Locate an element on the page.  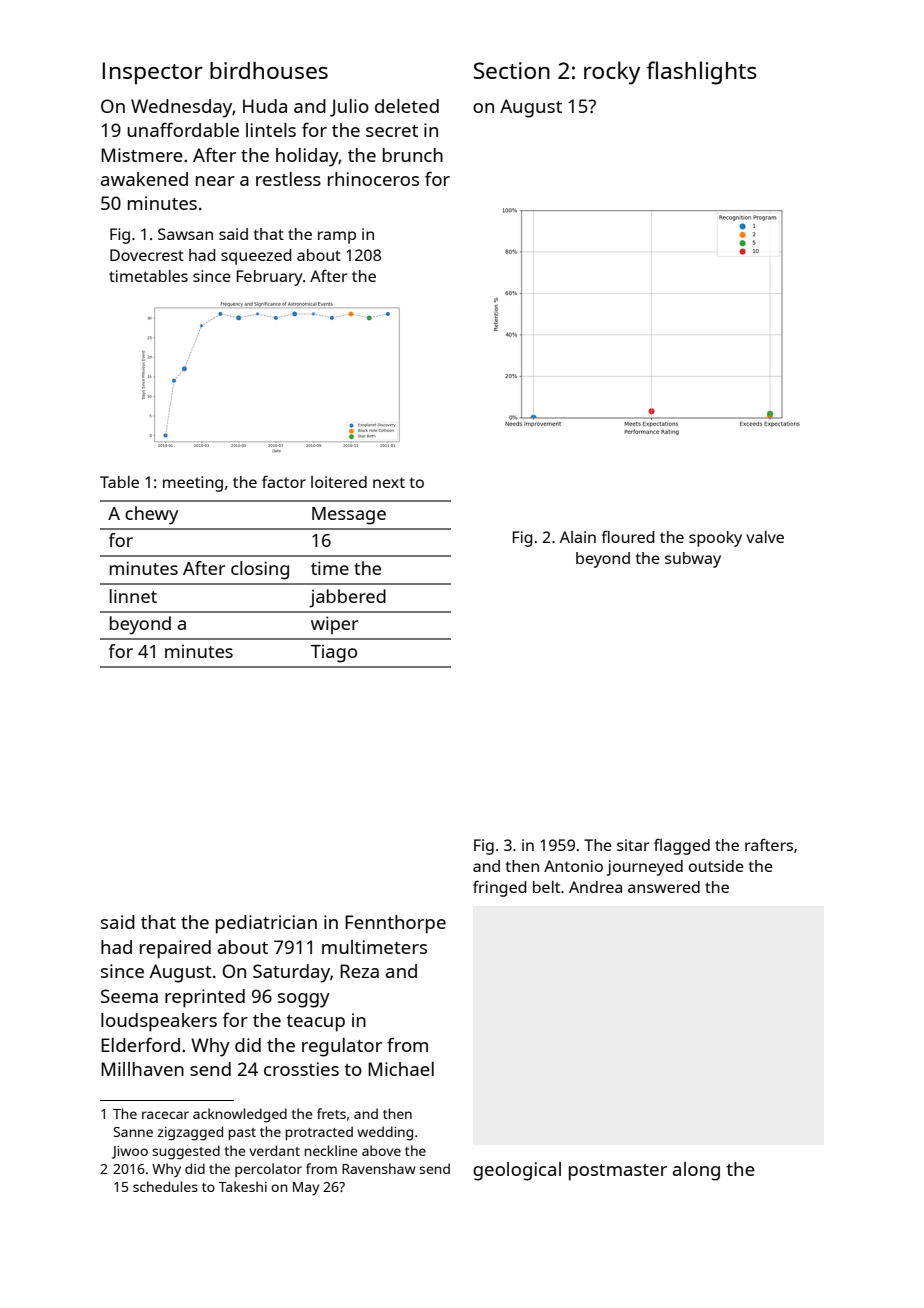
Inspector is located at coordinates (152, 73).
